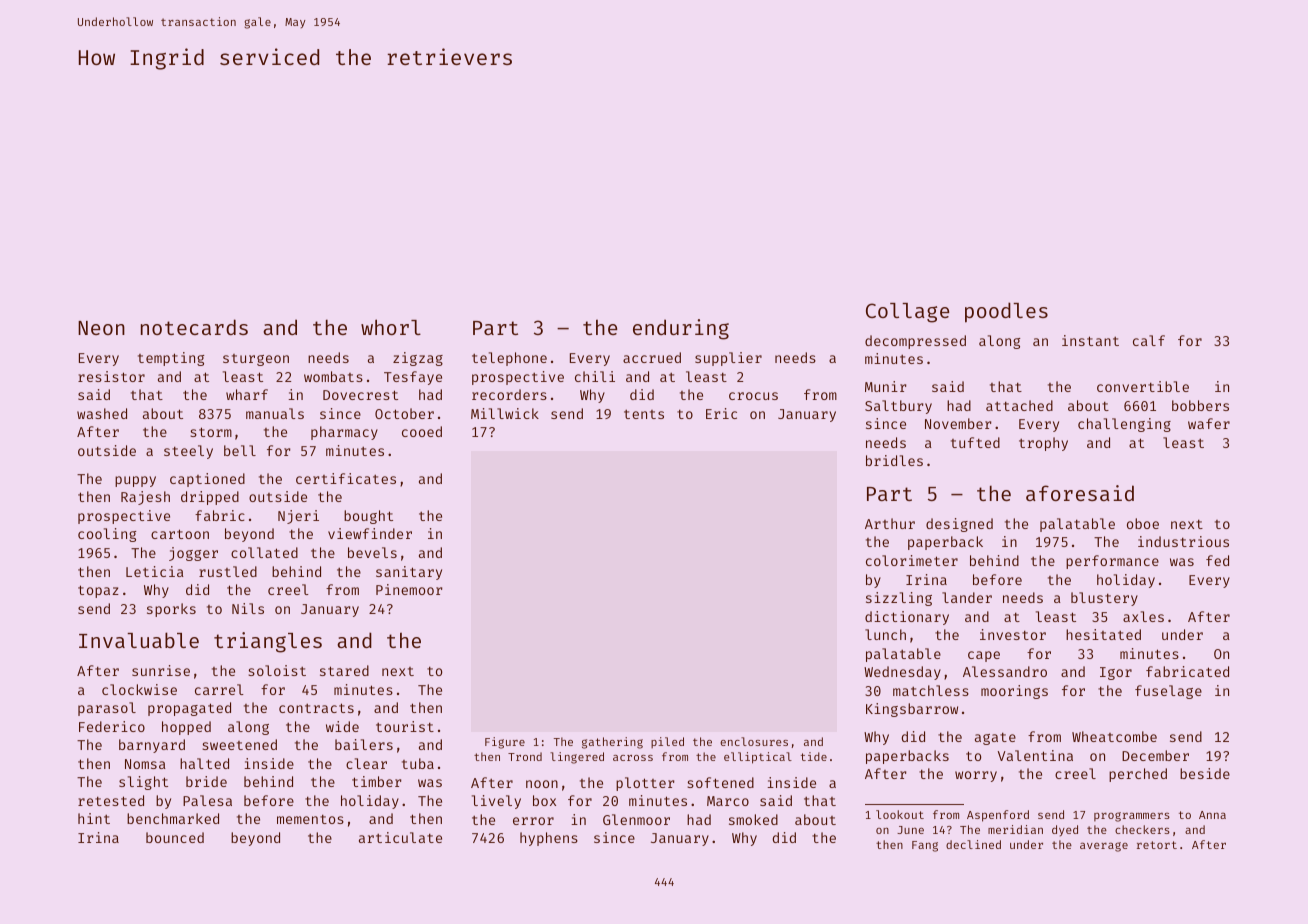 This image has height=924, width=1308. What do you see at coordinates (409, 573) in the image?
I see `sanitary` at bounding box center [409, 573].
